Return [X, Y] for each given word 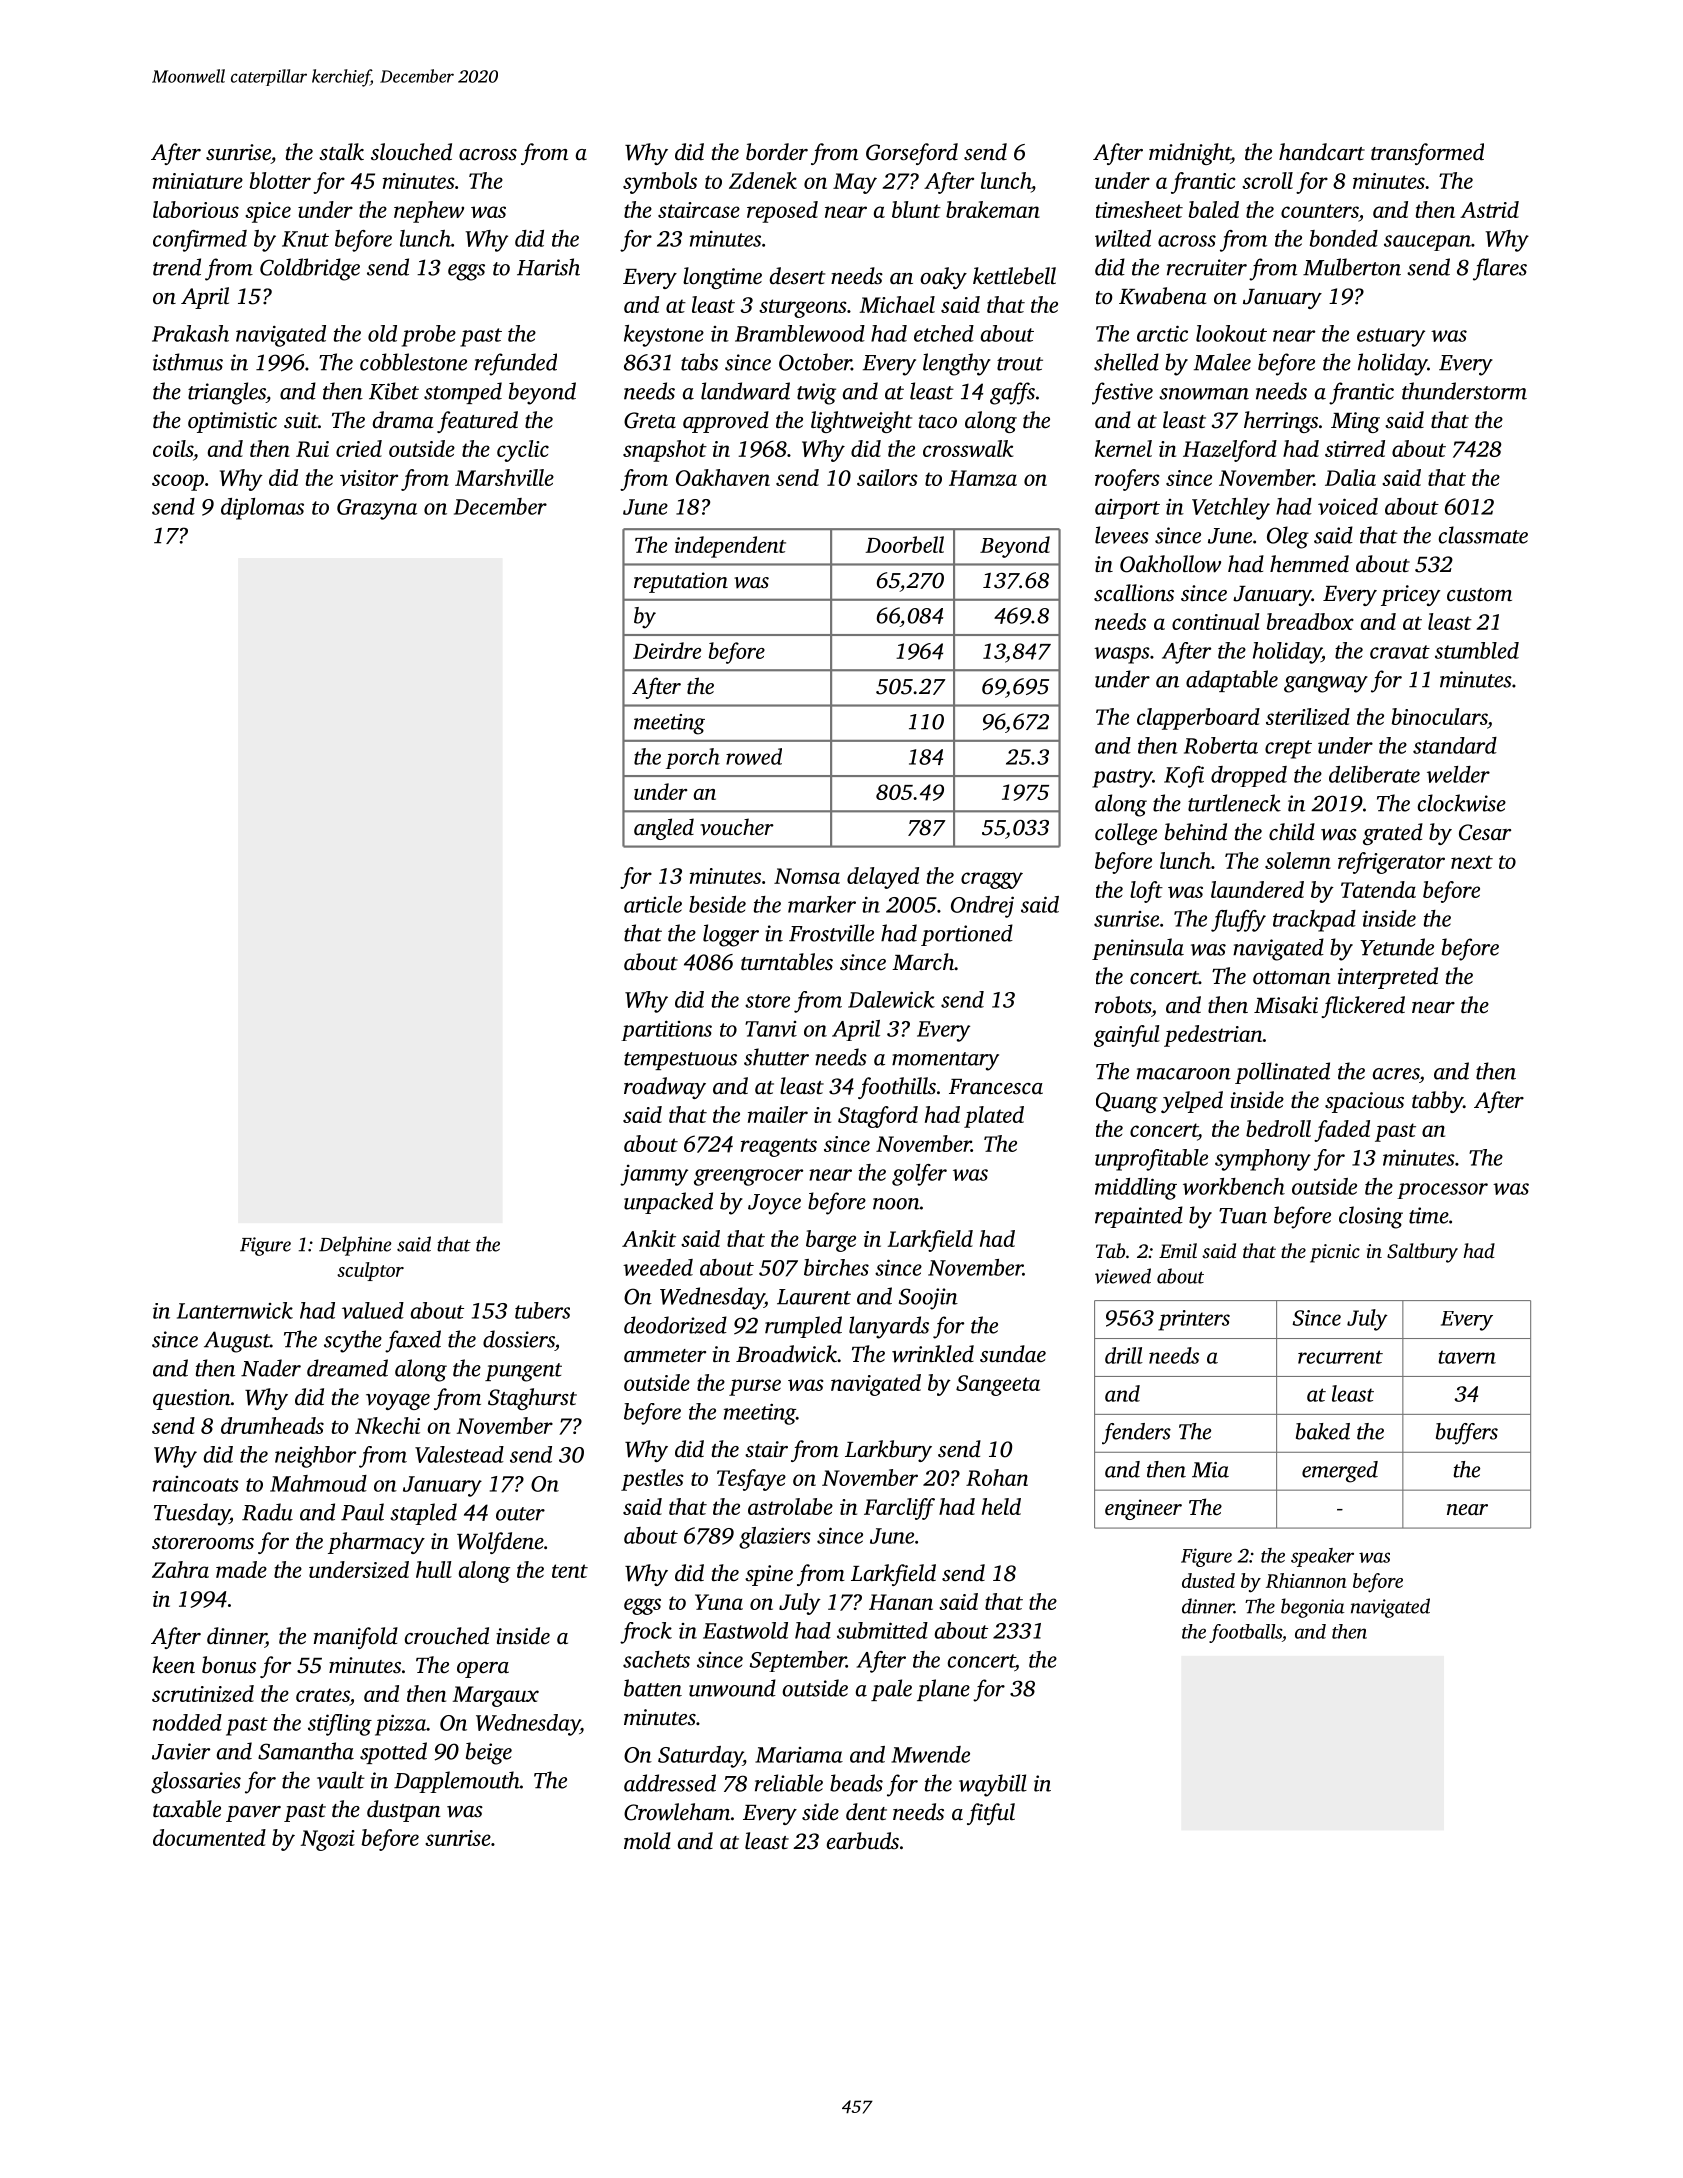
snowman [1204, 394]
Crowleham [677, 1812]
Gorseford [912, 154]
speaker [1322, 1557]
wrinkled [933, 1354]
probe [429, 336]
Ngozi [328, 1840]
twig [816, 394]
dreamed [347, 1368]
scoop [178, 482]
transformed [1427, 154]
